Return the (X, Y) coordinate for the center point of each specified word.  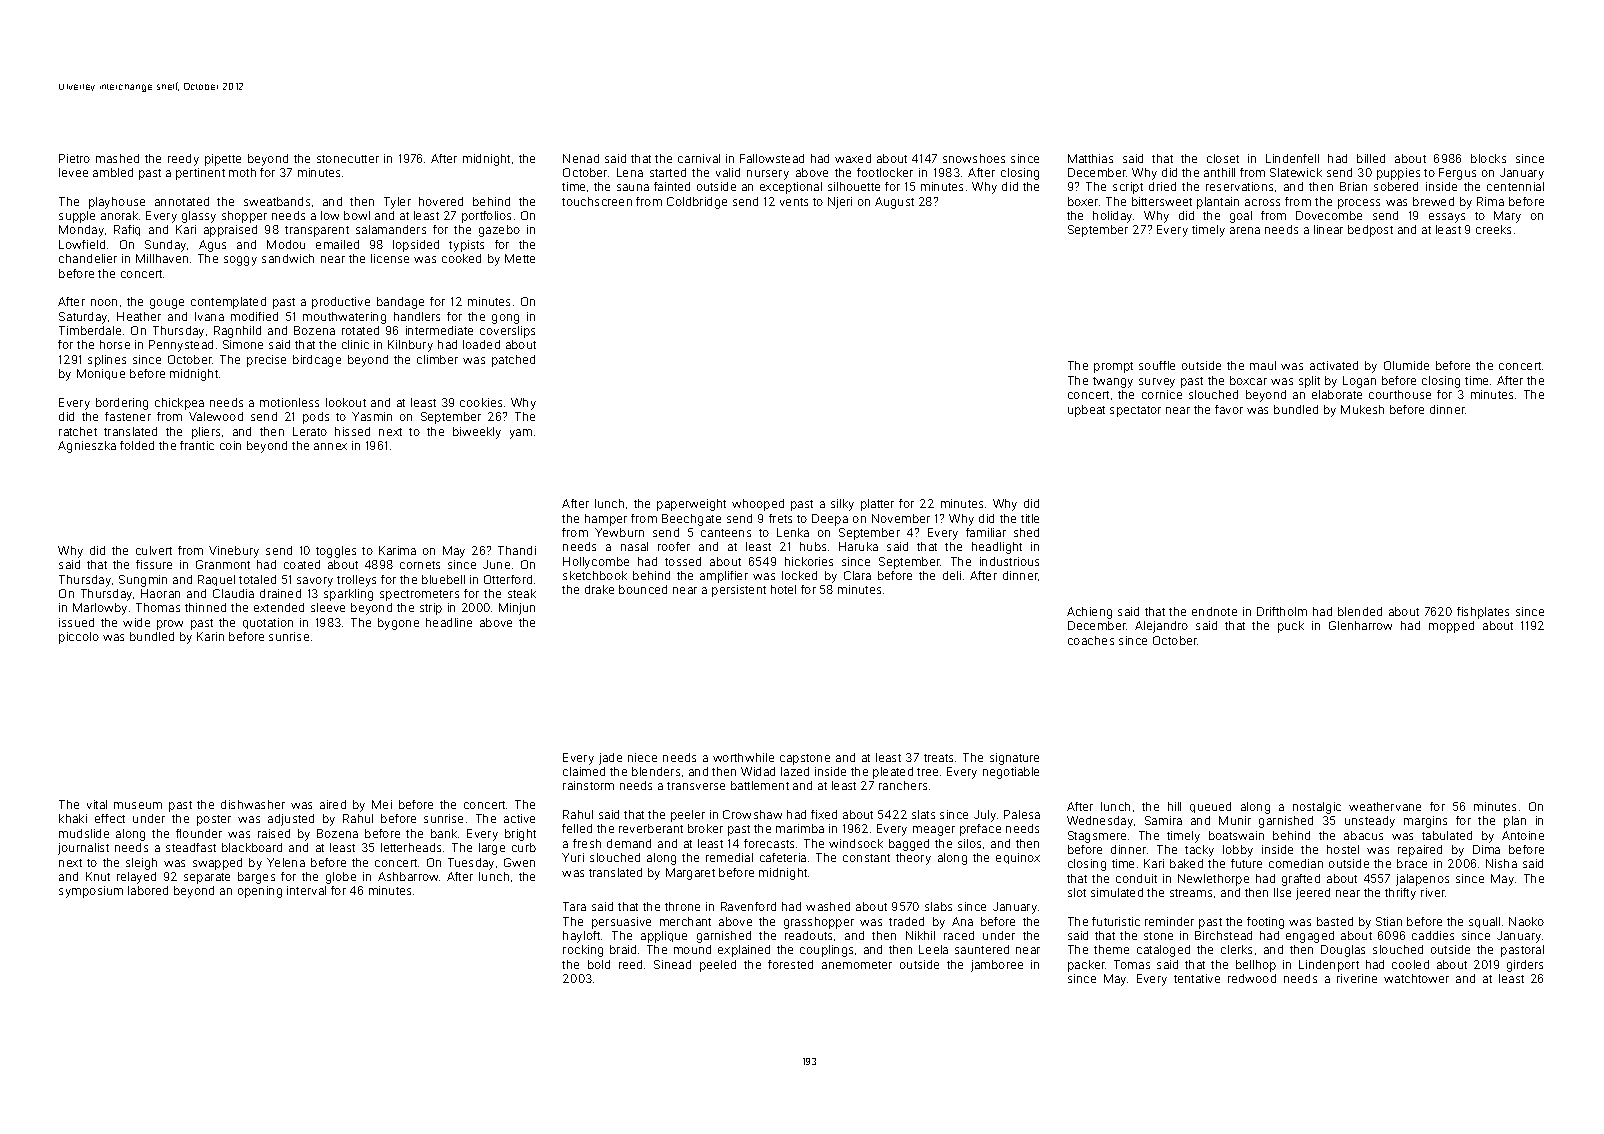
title (1030, 518)
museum (138, 805)
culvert (154, 550)
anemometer (857, 965)
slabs (938, 906)
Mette (520, 258)
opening (260, 892)
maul (1263, 365)
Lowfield (82, 244)
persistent (739, 591)
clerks (1236, 949)
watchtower (1416, 978)
